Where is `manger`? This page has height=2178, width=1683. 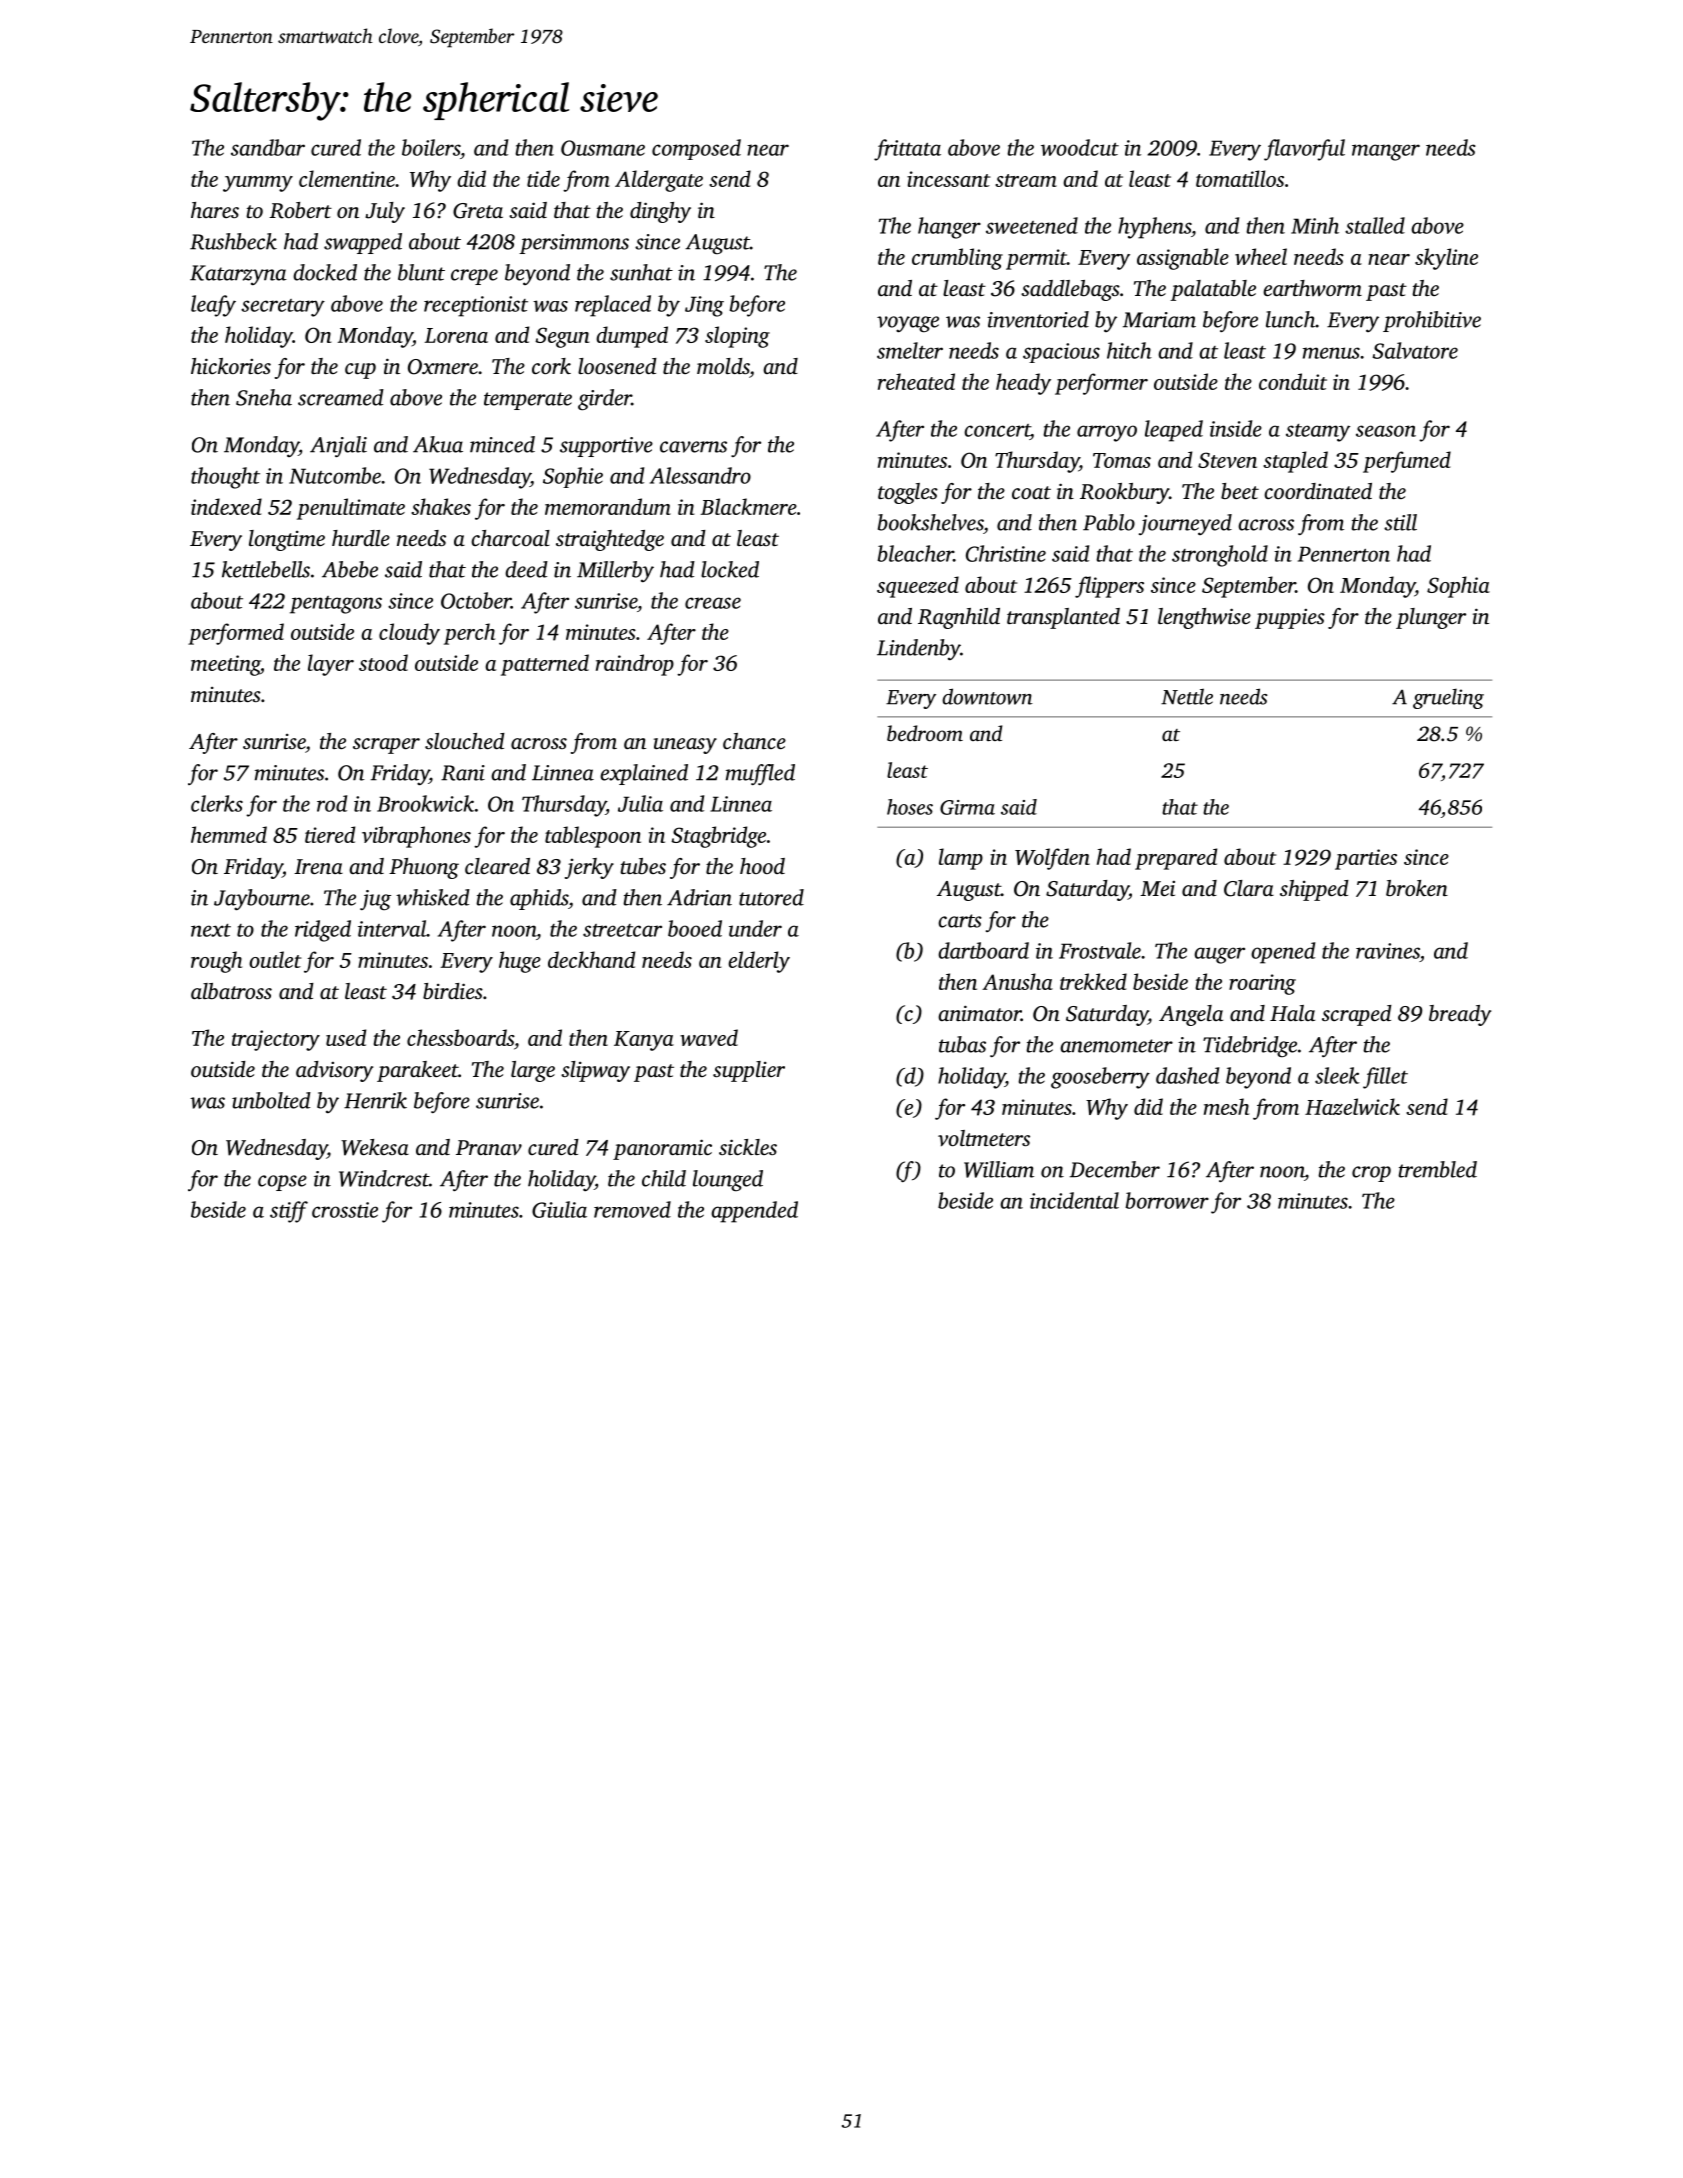
manger is located at coordinates (1386, 152).
